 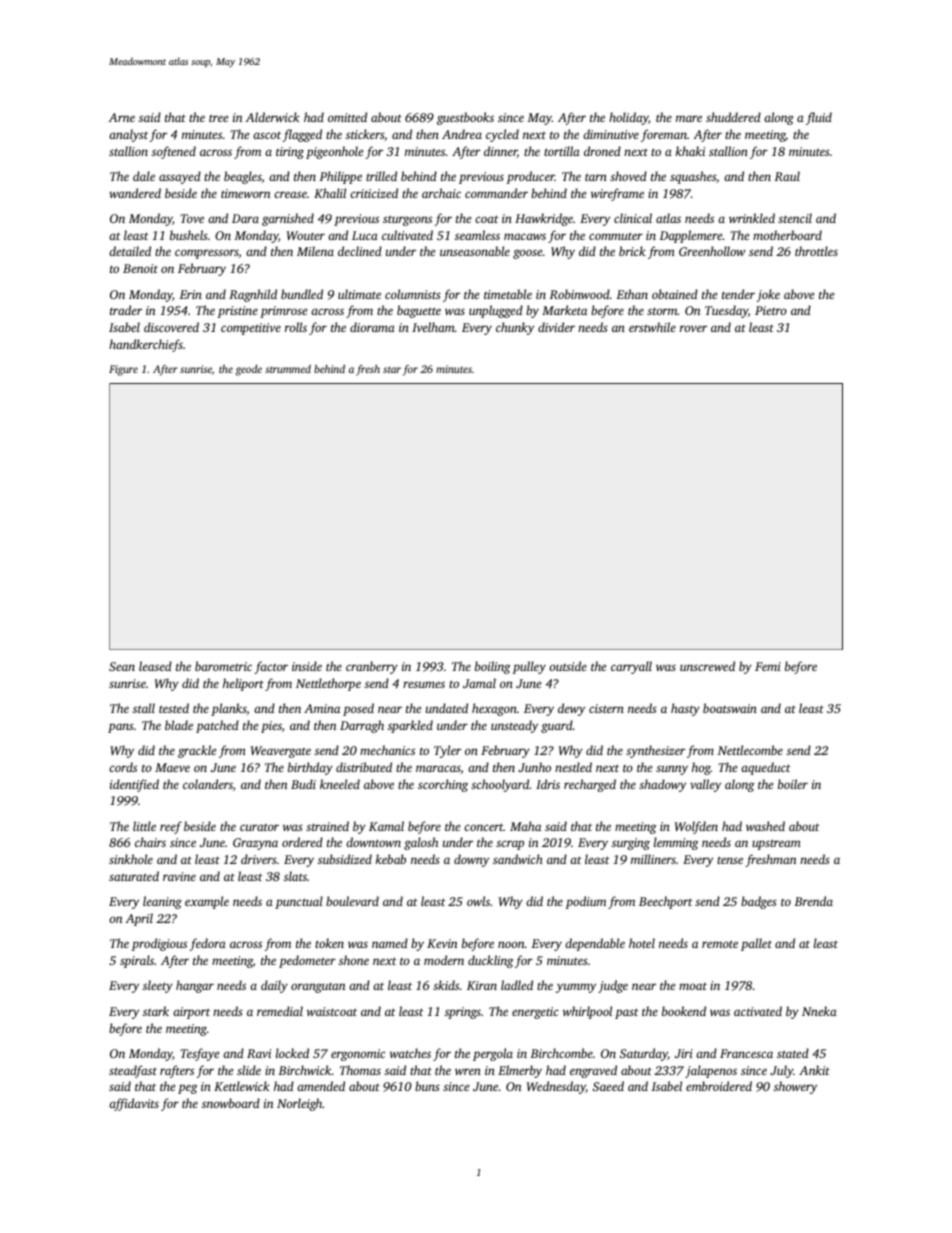 I want to click on Wouter, so click(x=306, y=235).
